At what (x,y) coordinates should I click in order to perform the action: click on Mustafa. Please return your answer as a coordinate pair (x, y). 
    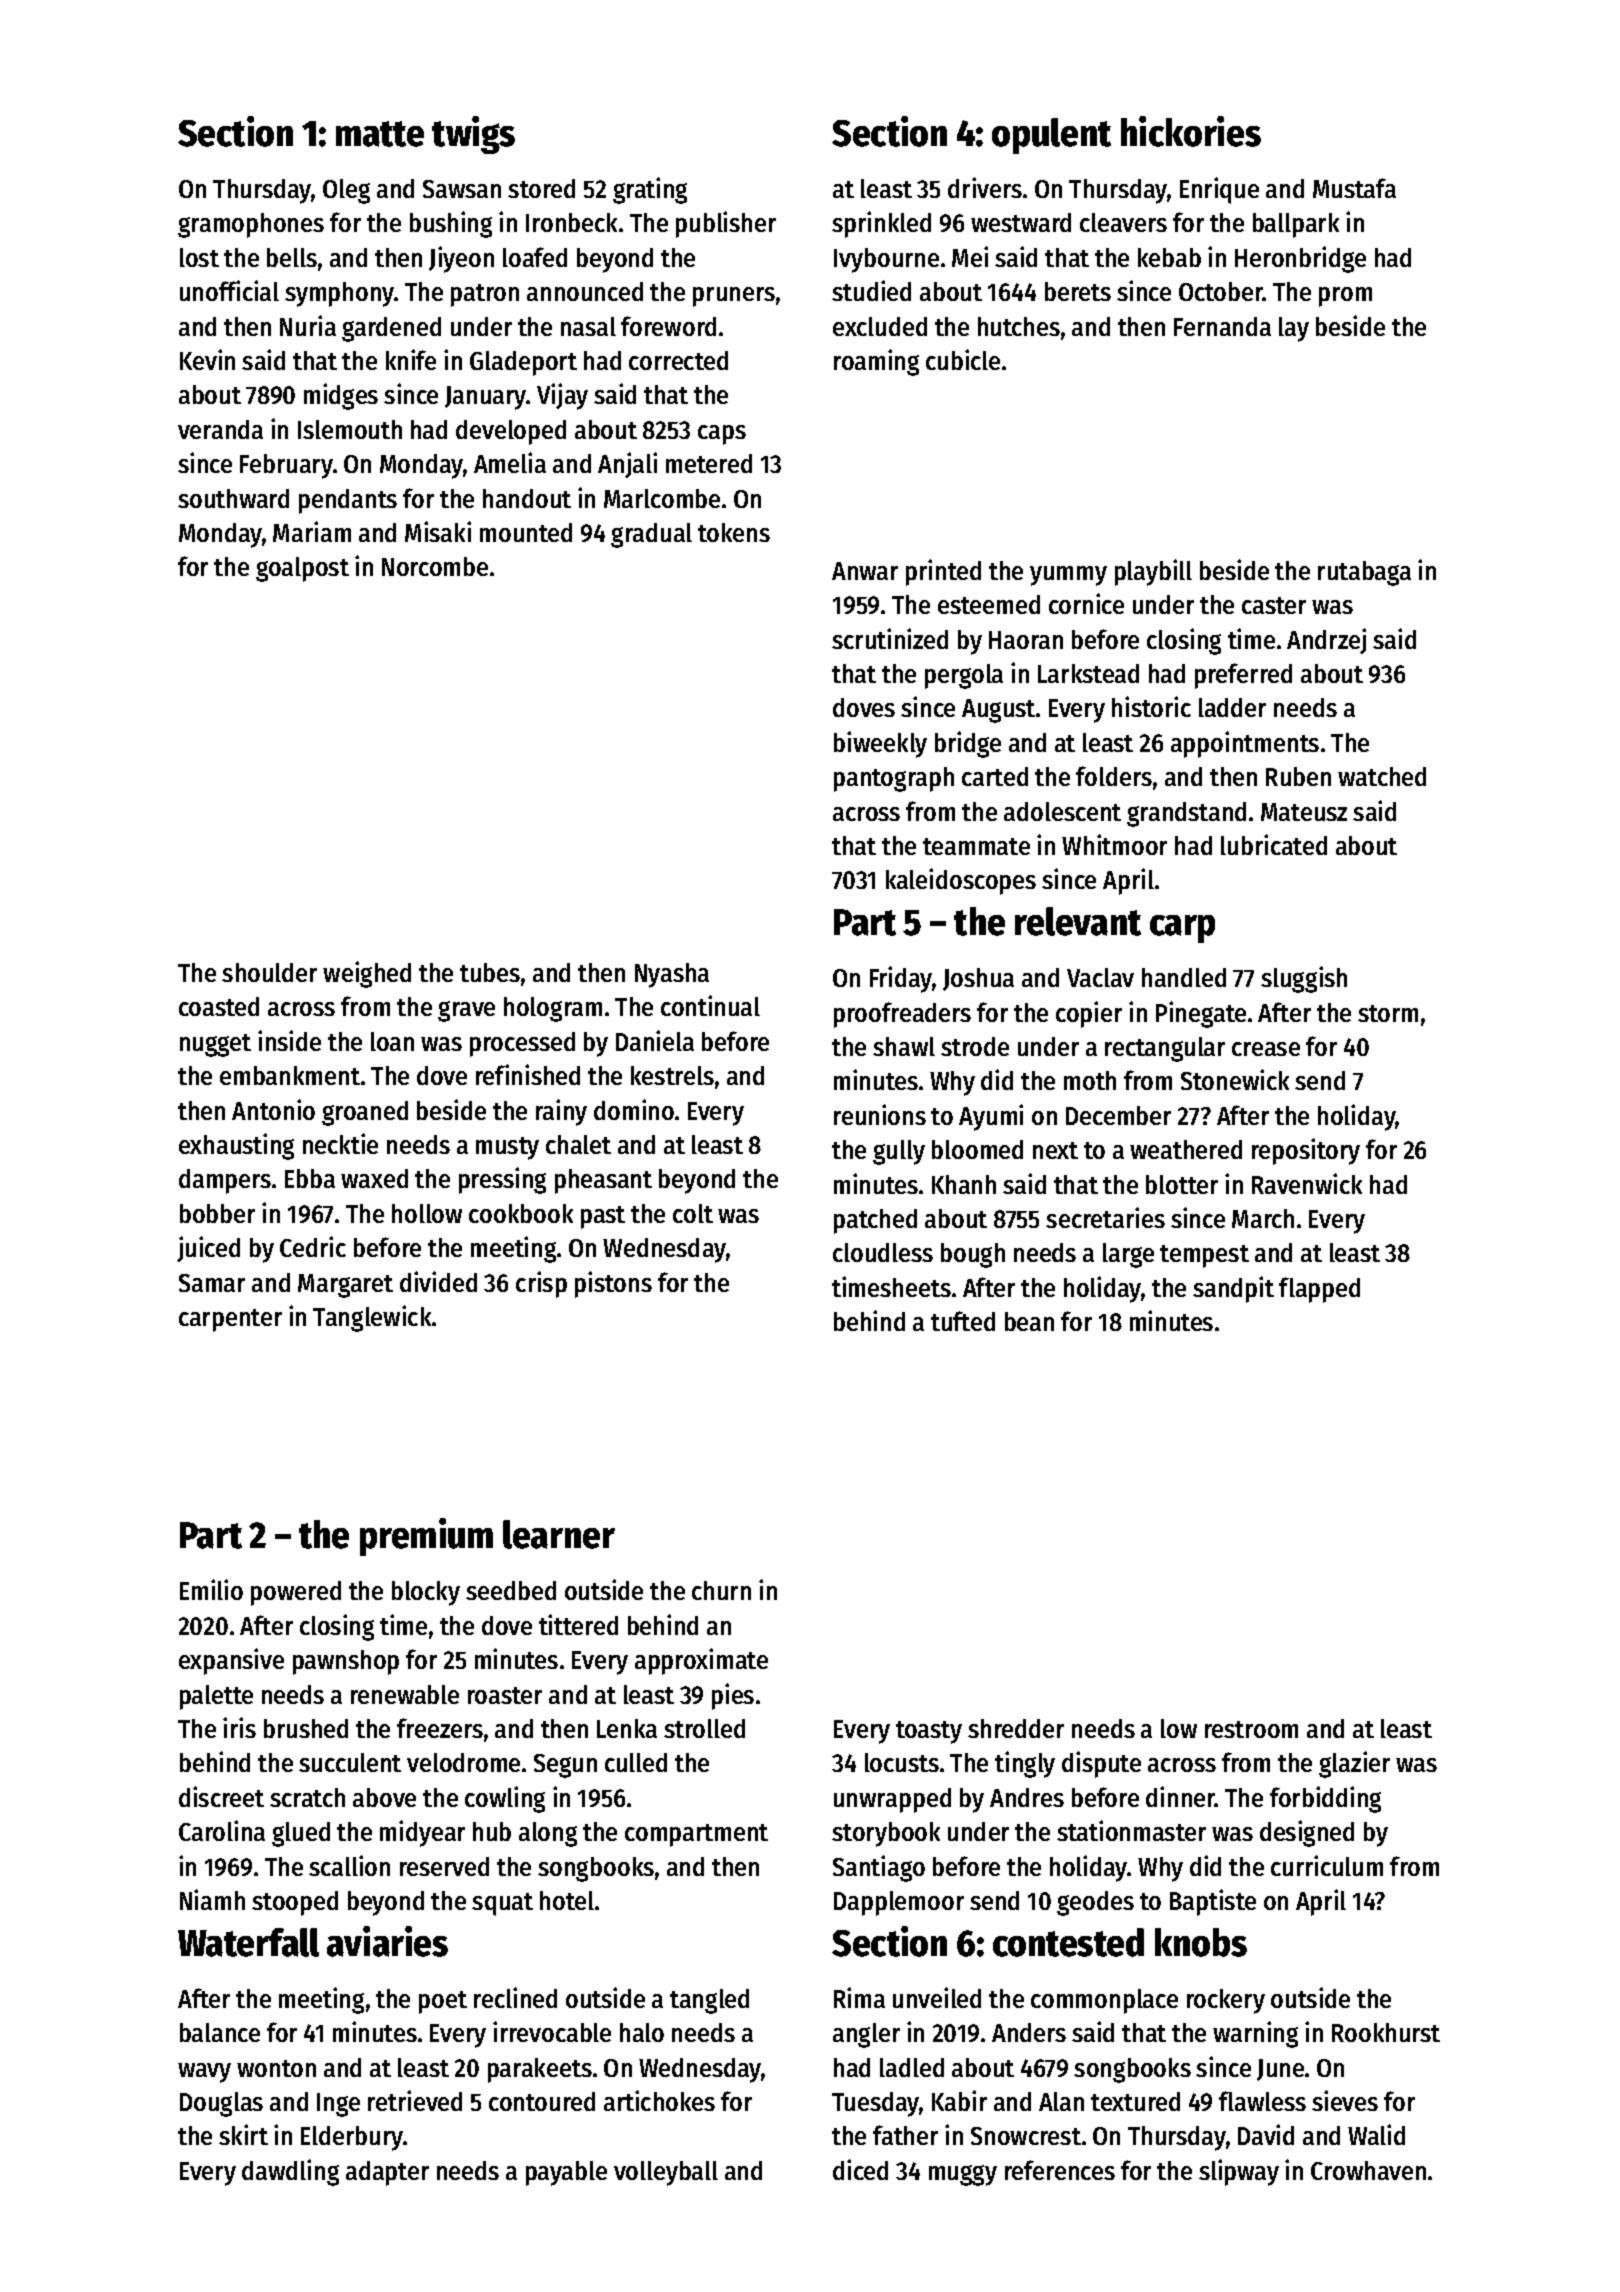
    Looking at the image, I should click on (1354, 188).
